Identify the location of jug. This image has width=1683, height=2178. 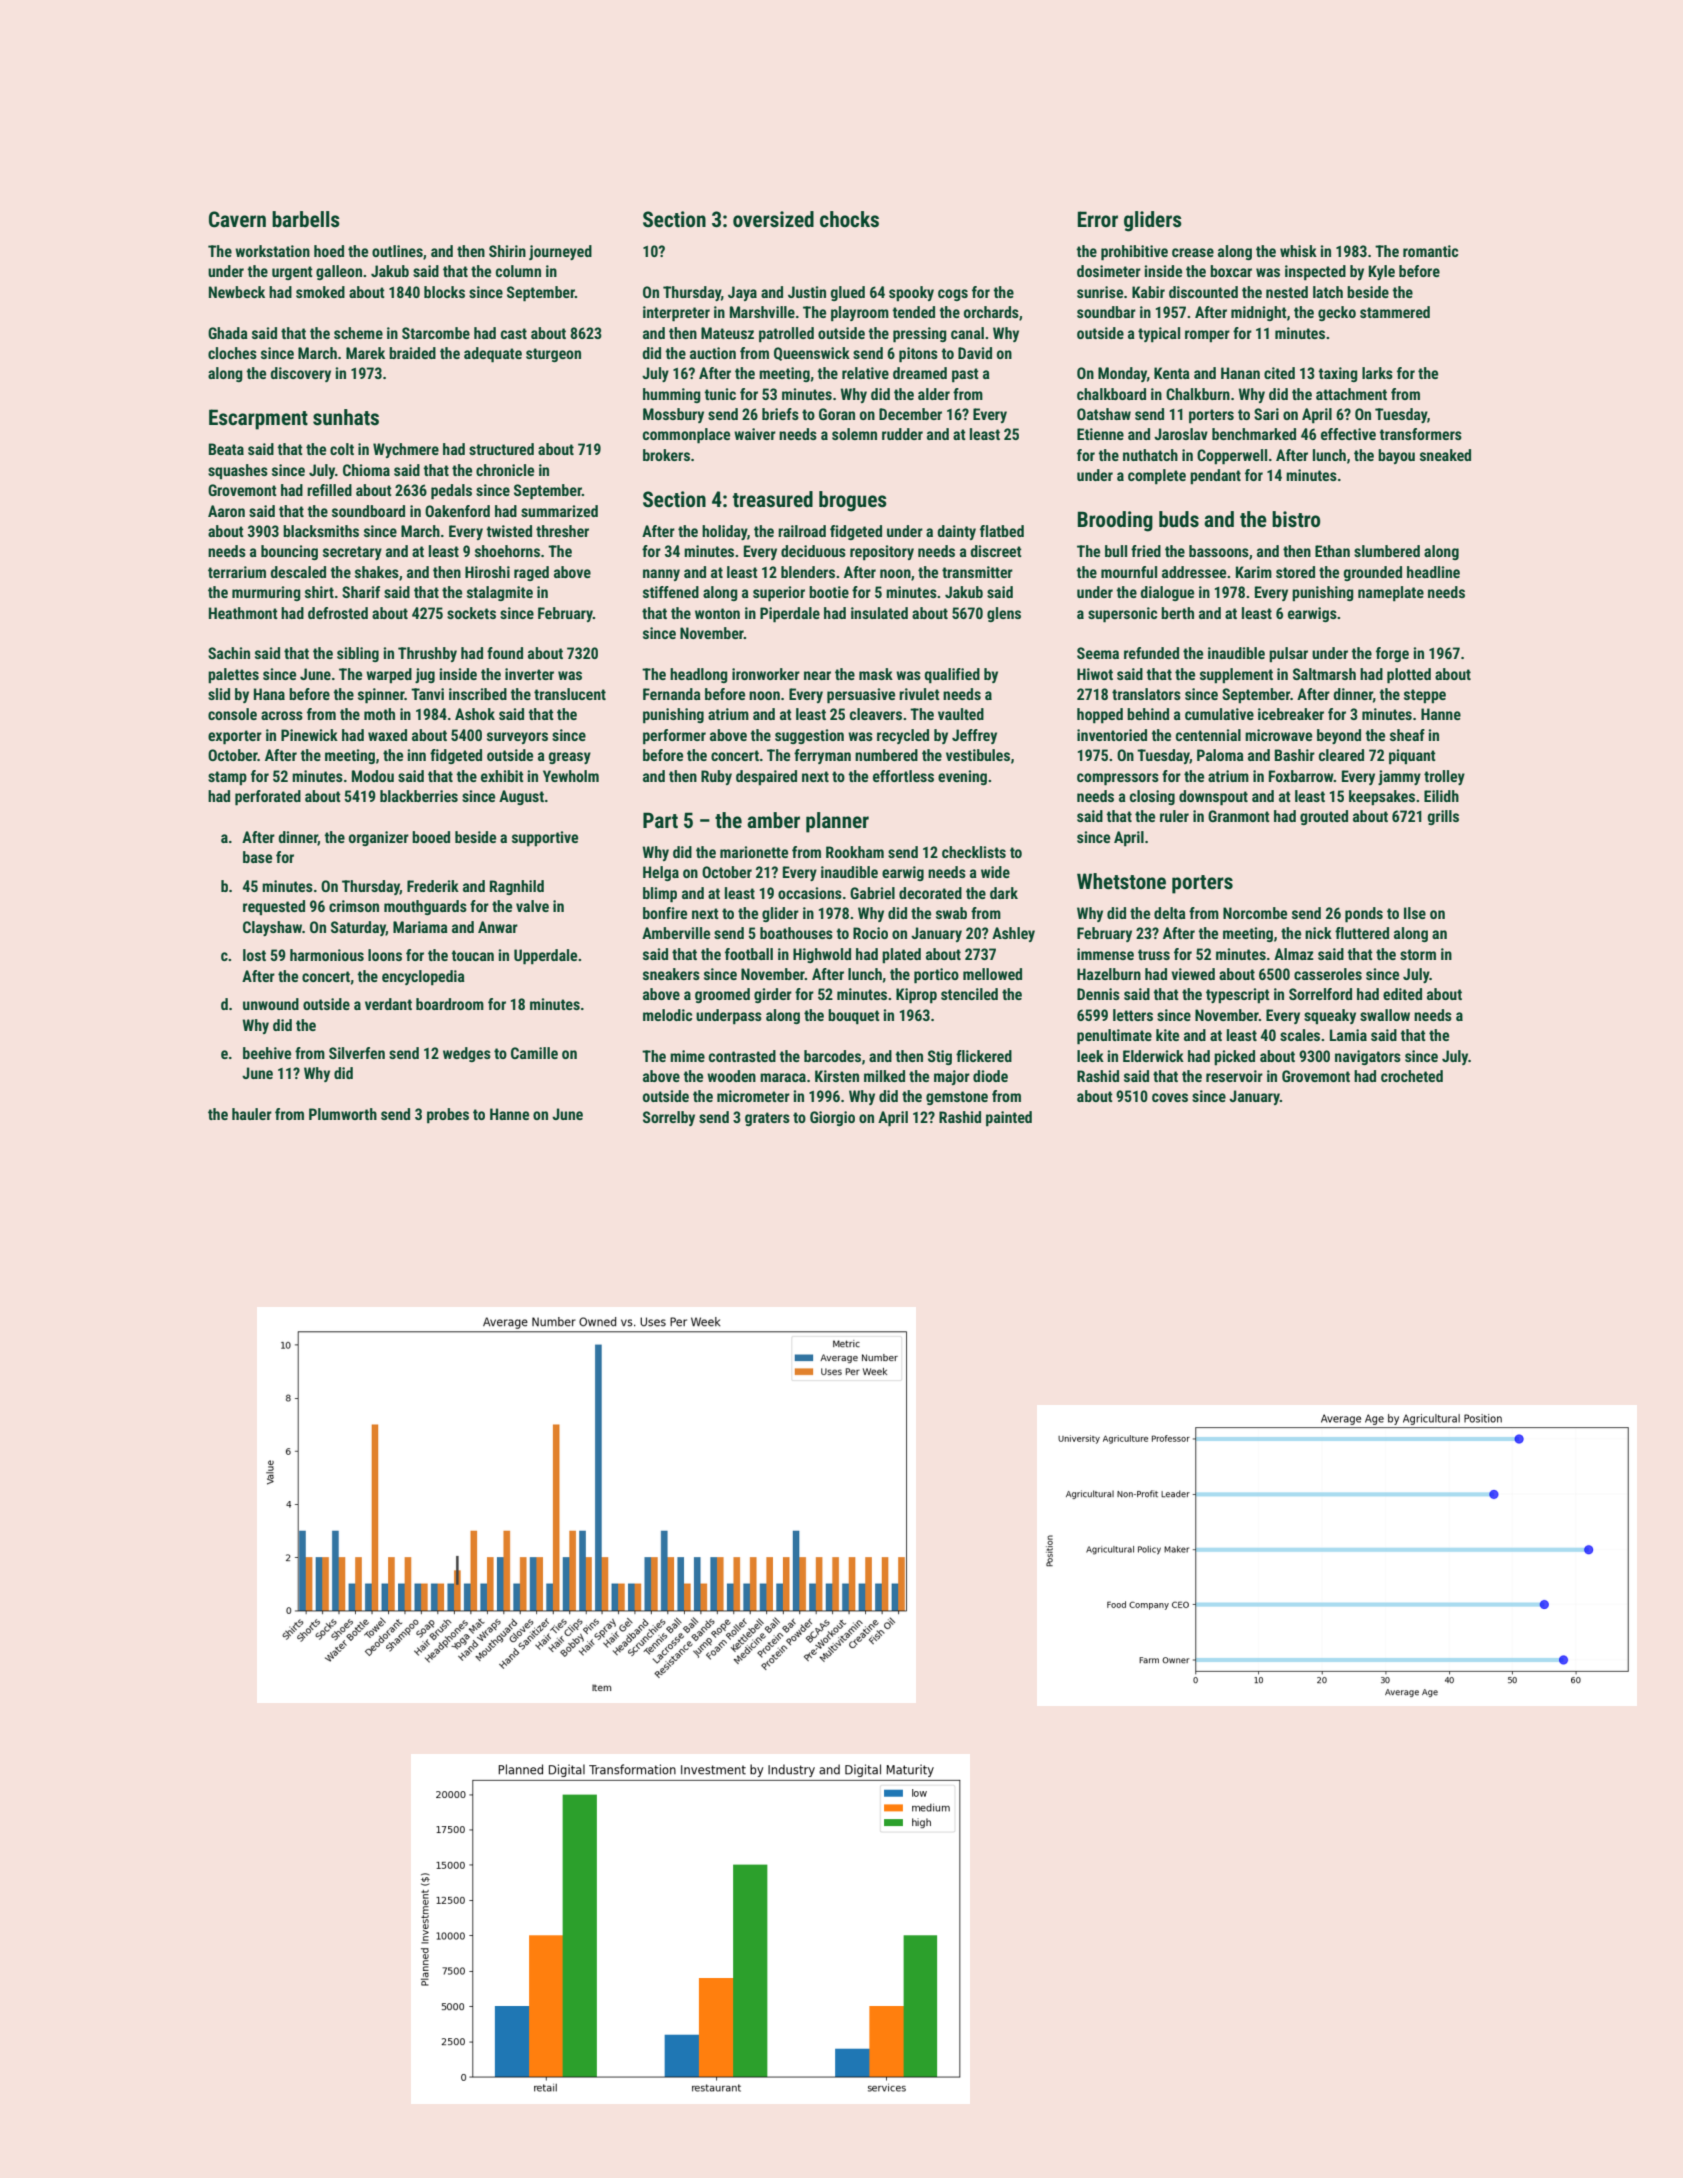
(425, 675).
